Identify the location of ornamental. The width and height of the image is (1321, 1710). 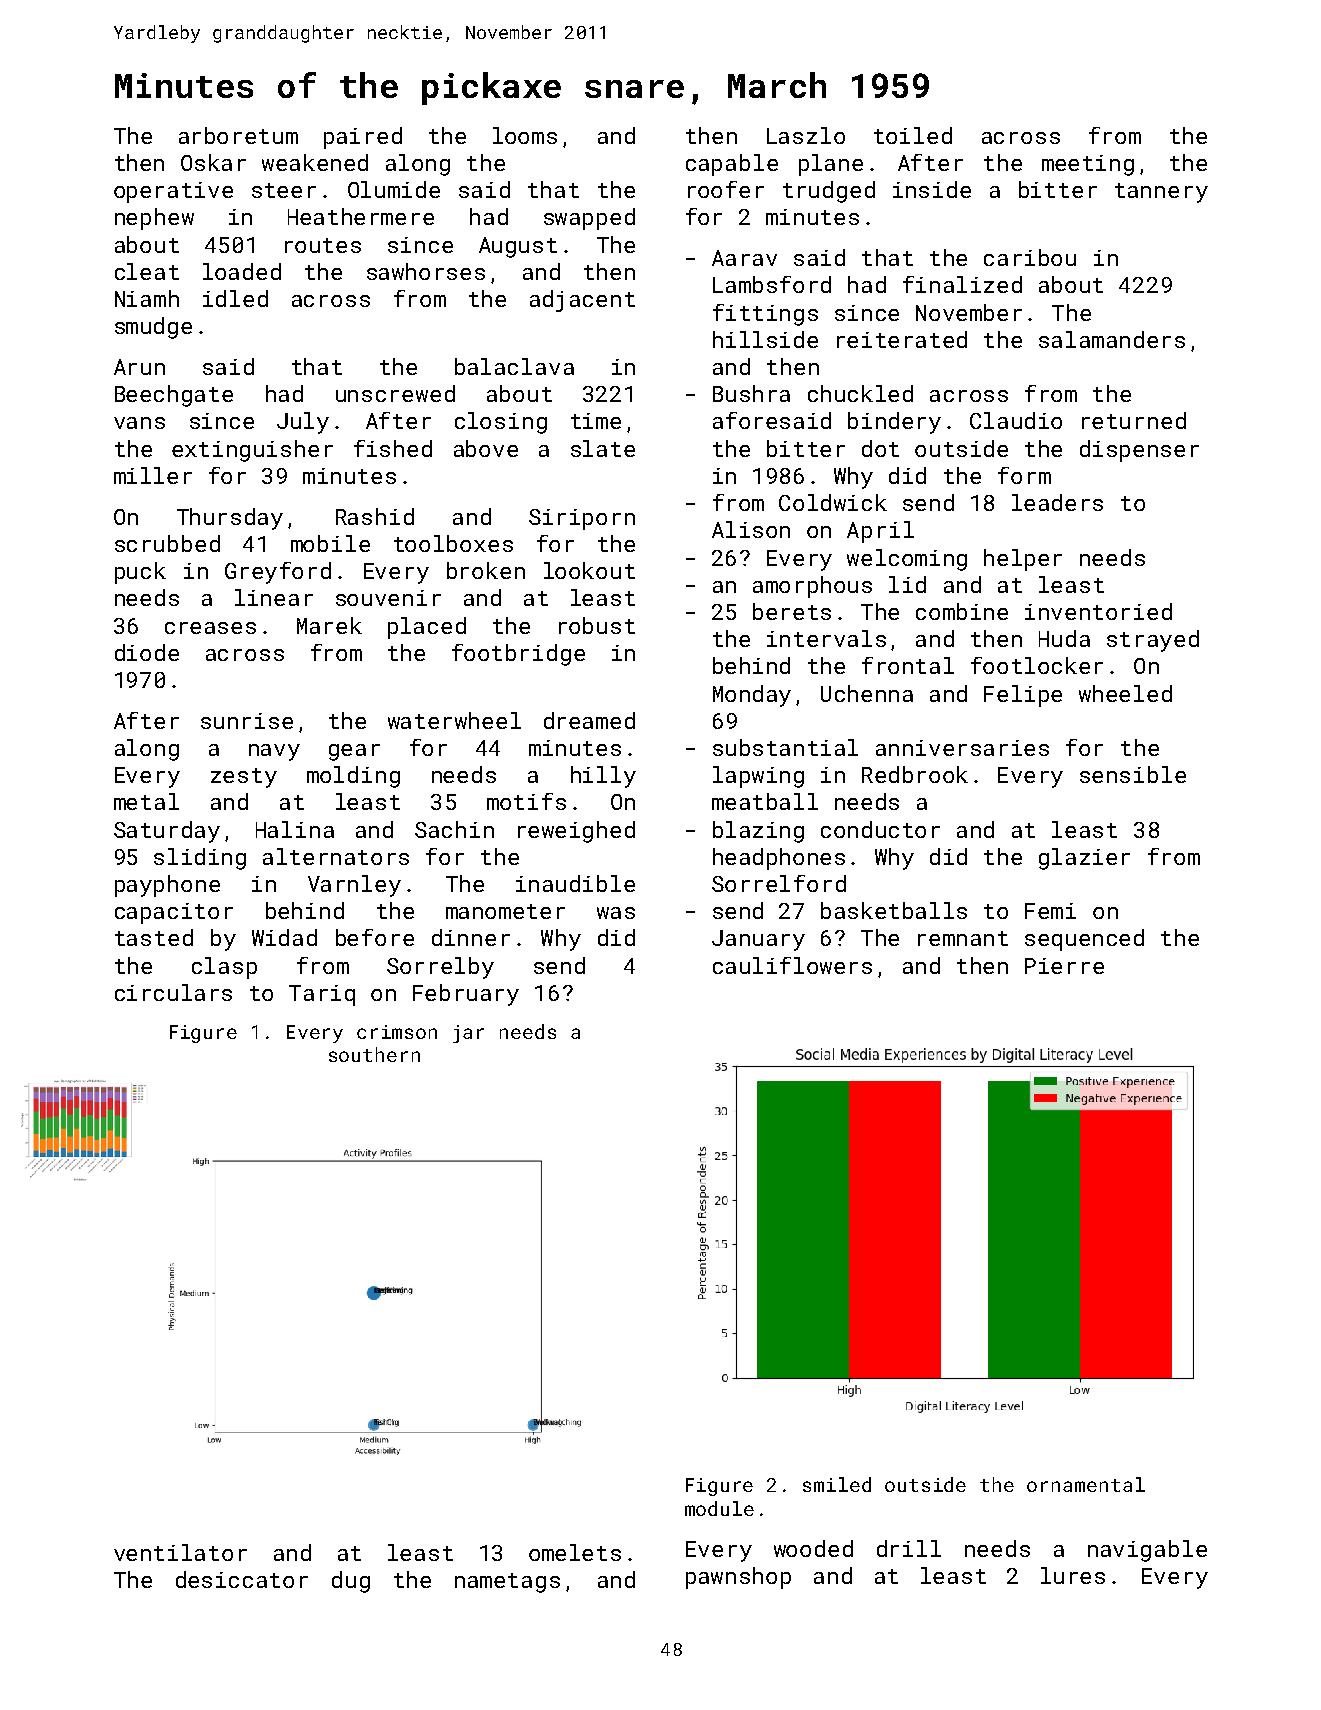
(1086, 1484).
